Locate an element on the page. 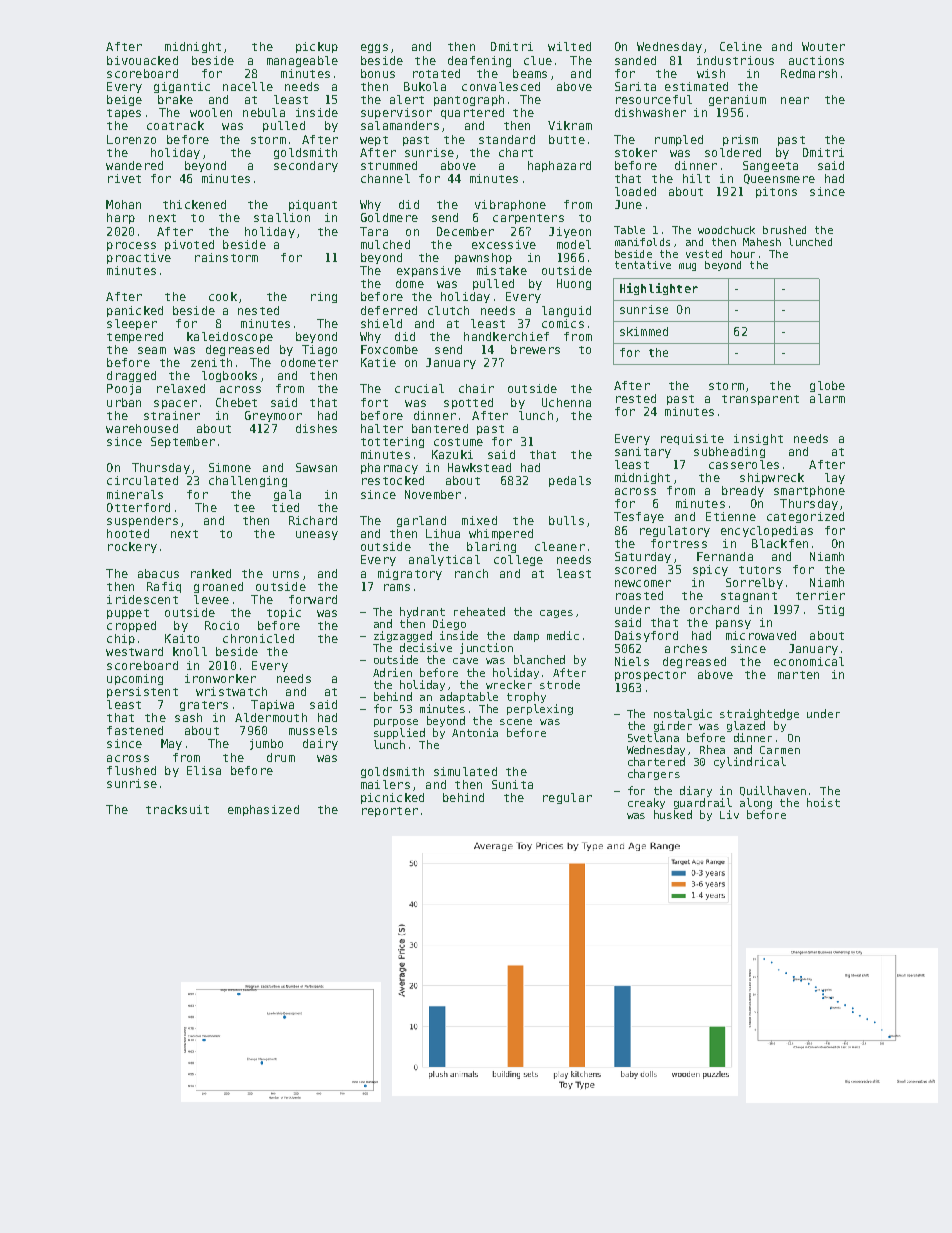  wilted is located at coordinates (569, 46).
